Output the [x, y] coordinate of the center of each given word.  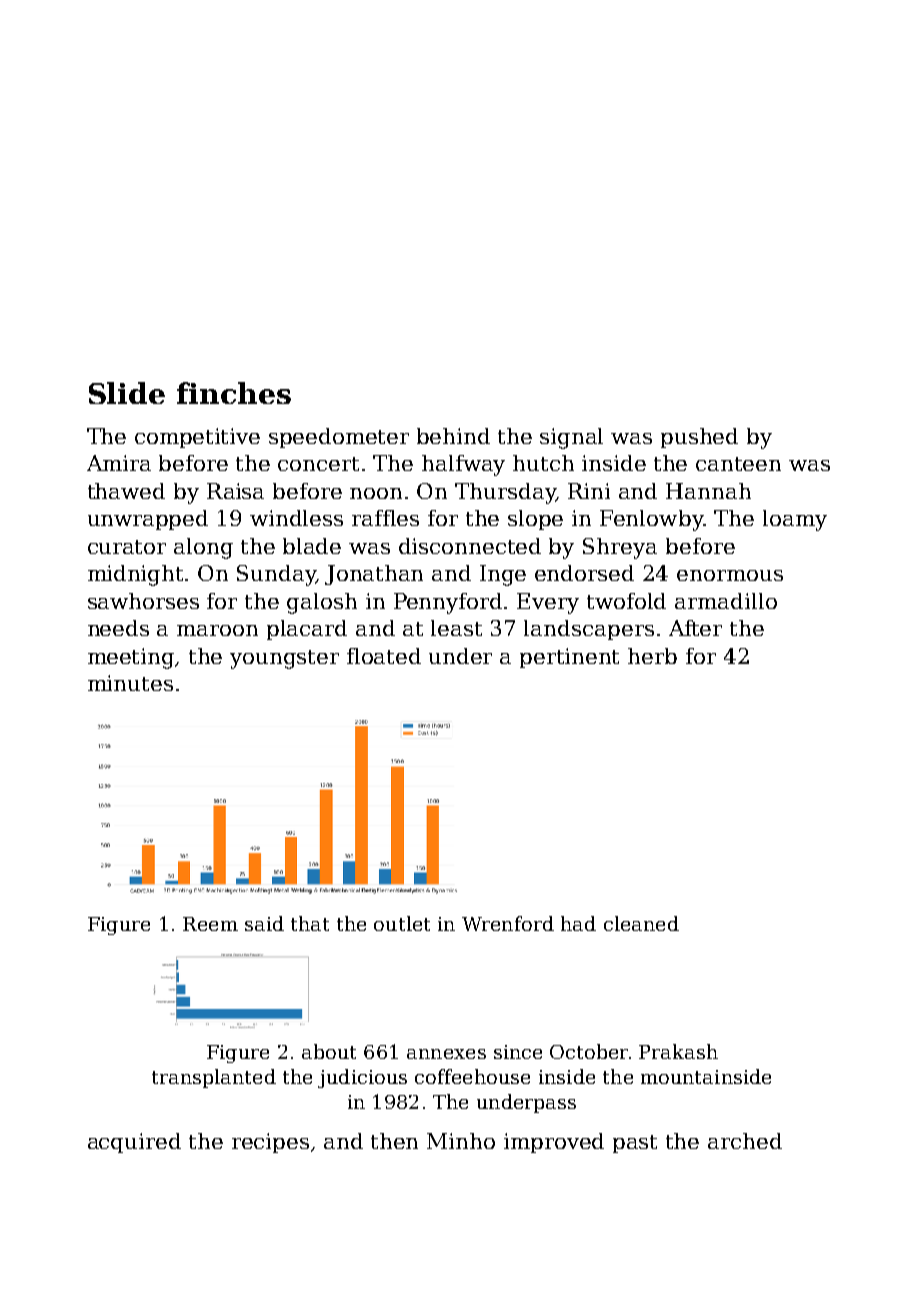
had [578, 923]
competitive [197, 438]
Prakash [678, 1051]
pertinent [569, 658]
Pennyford [448, 603]
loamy [795, 520]
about [329, 1051]
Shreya [620, 548]
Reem [210, 924]
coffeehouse [472, 1076]
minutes [130, 683]
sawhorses [143, 601]
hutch [543, 463]
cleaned [641, 923]
